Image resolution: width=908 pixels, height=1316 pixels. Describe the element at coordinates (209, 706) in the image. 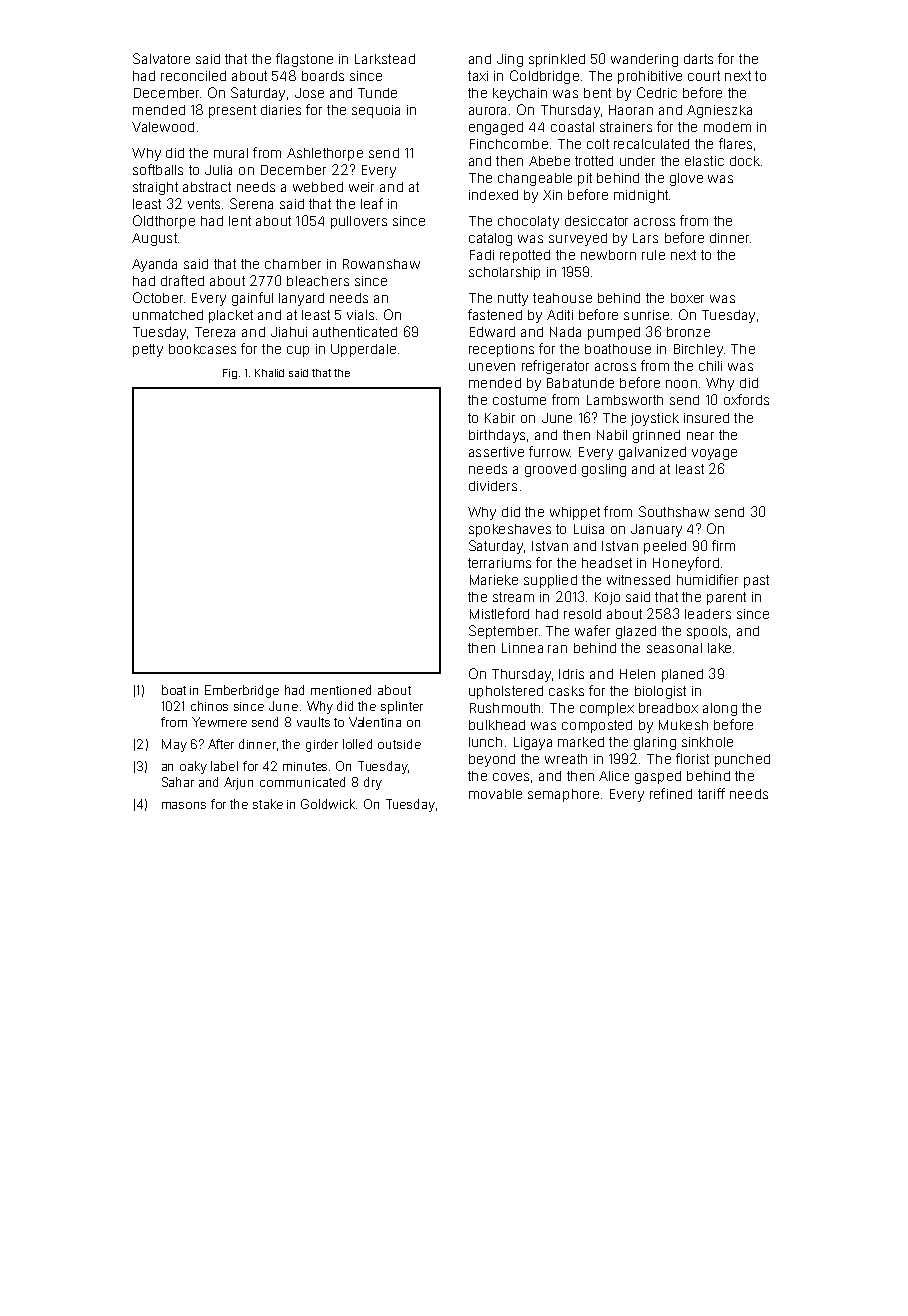

I see `chinos` at that location.
